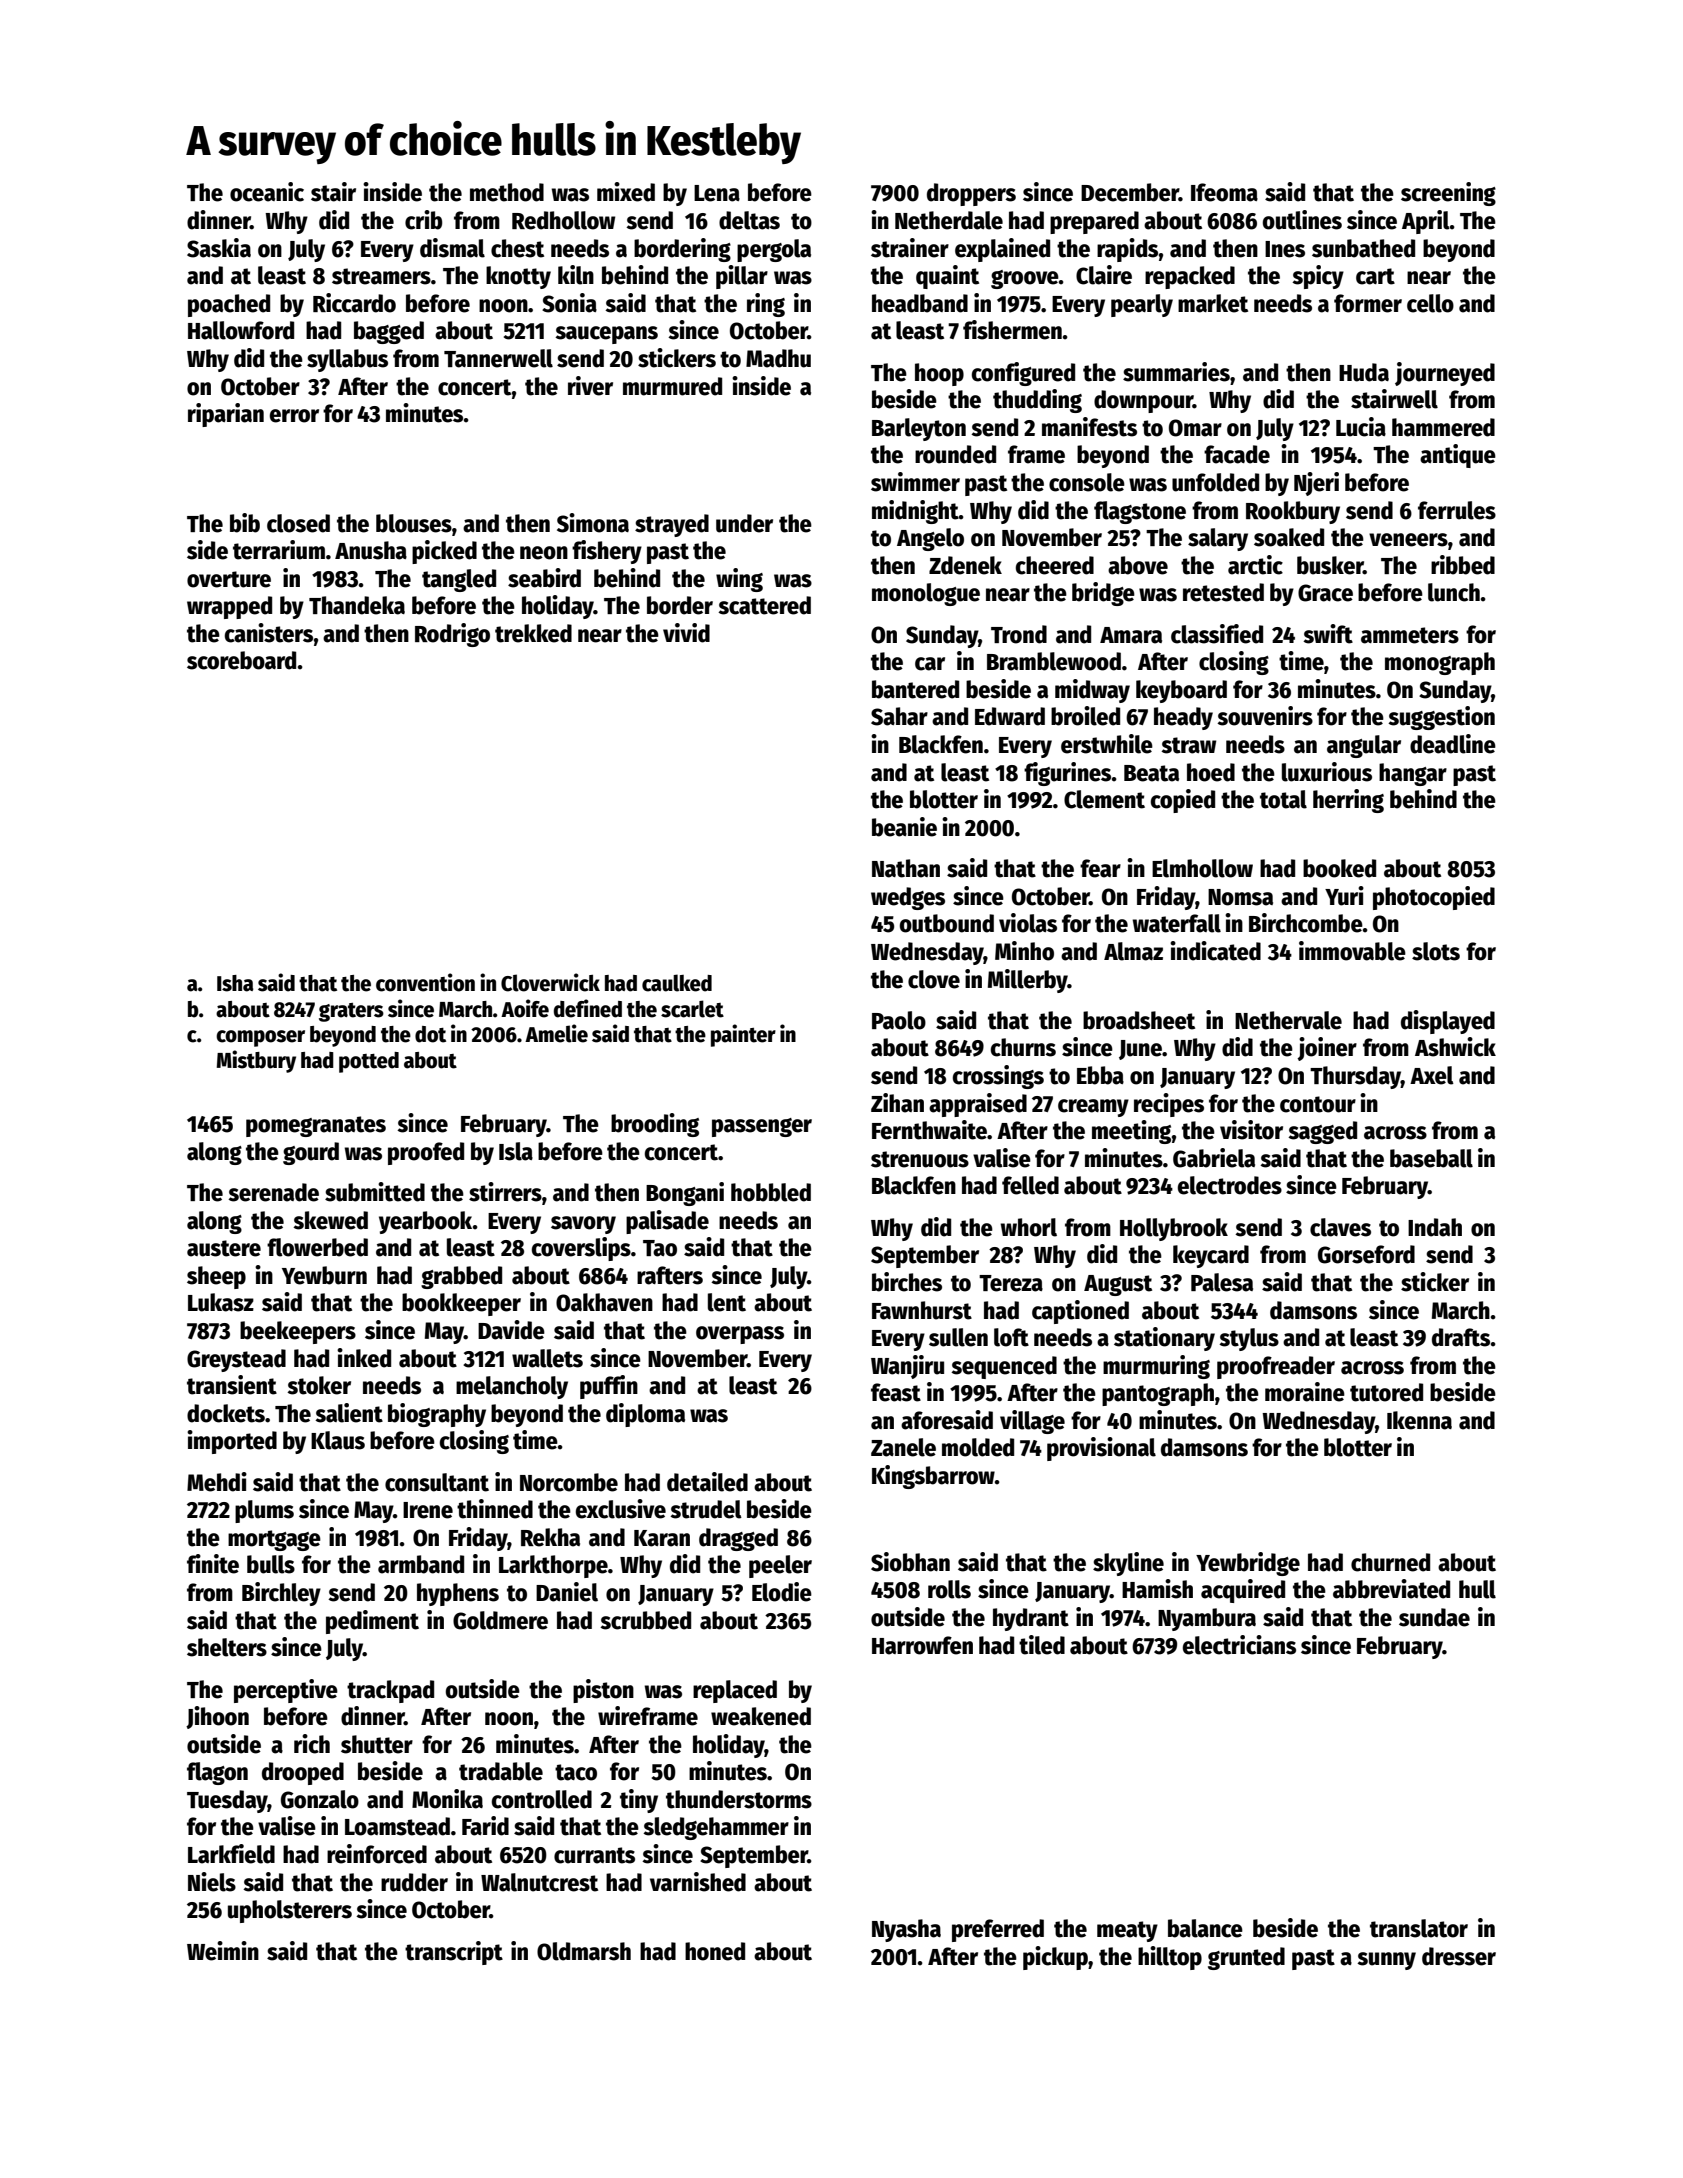 The width and height of the screenshot is (1683, 2178). What do you see at coordinates (717, 193) in the screenshot?
I see `Lena` at bounding box center [717, 193].
